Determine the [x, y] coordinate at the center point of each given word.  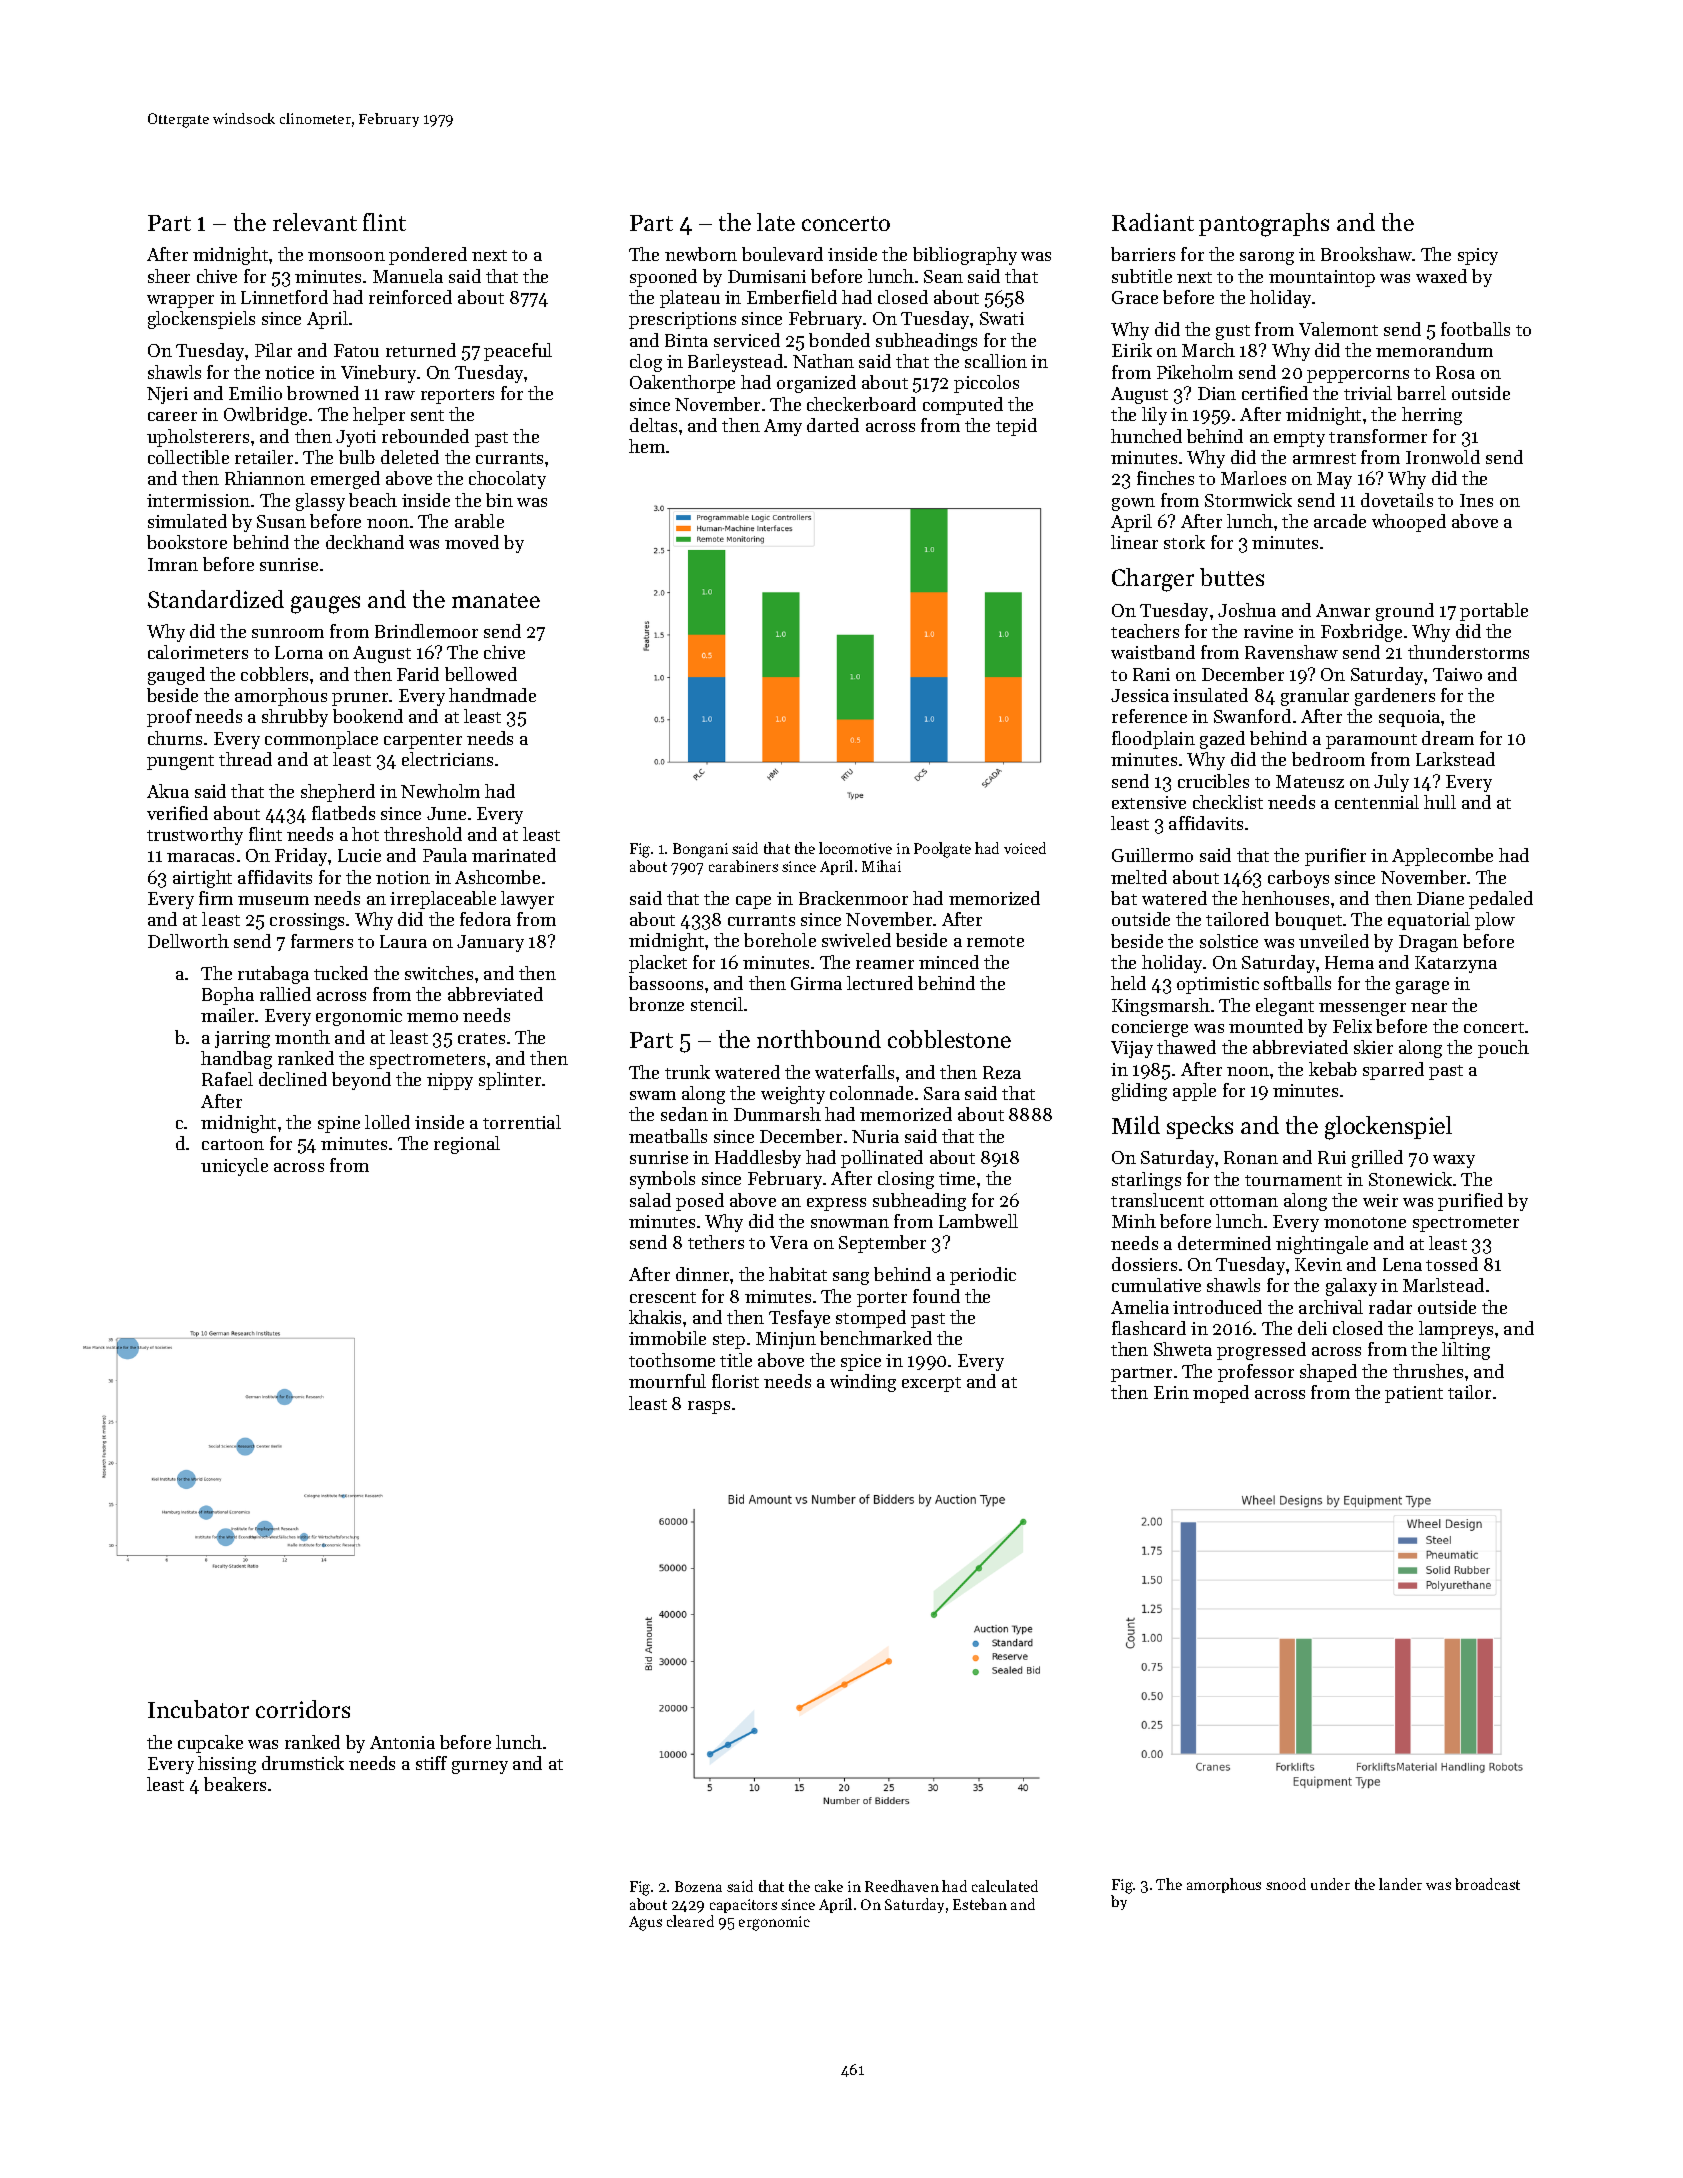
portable [1494, 612]
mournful [667, 1381]
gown [1133, 504]
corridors [303, 1709]
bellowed [481, 674]
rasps [709, 1407]
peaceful [518, 352]
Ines [1476, 500]
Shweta [1183, 1349]
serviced [747, 340]
